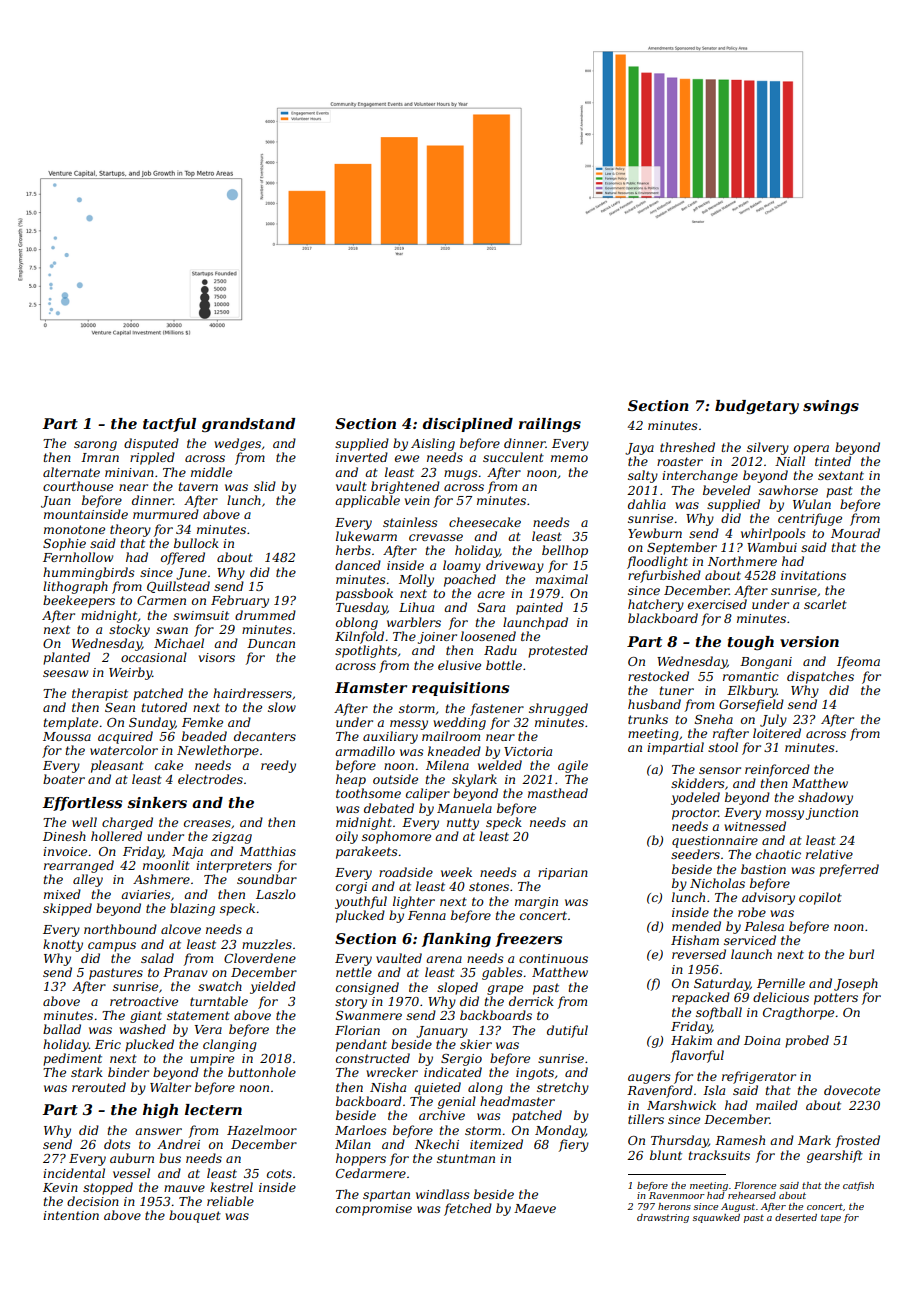 The height and width of the page is (1308, 924). Describe the element at coordinates (195, 1216) in the page. I see `bouquet` at that location.
